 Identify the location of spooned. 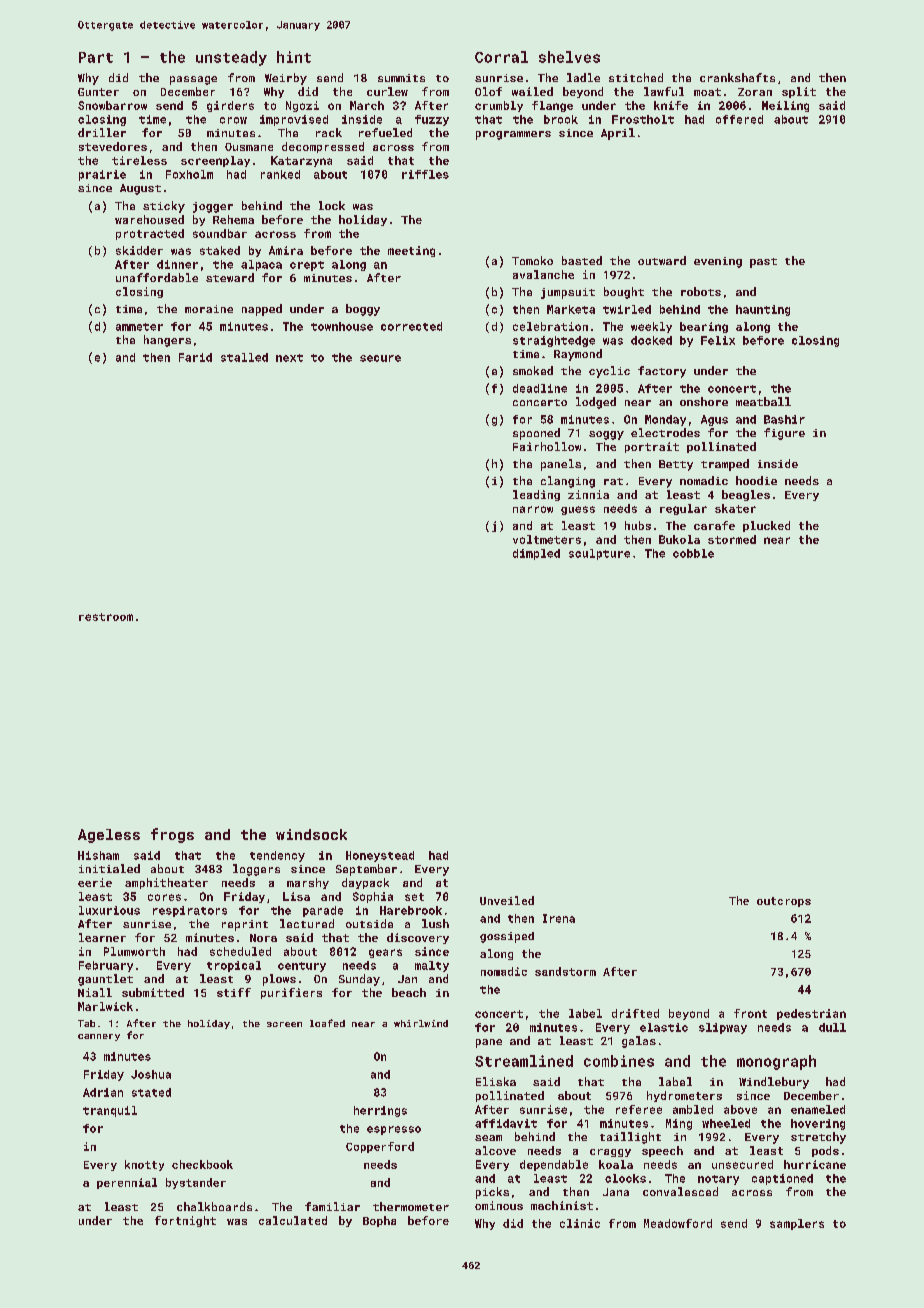
(536, 434).
